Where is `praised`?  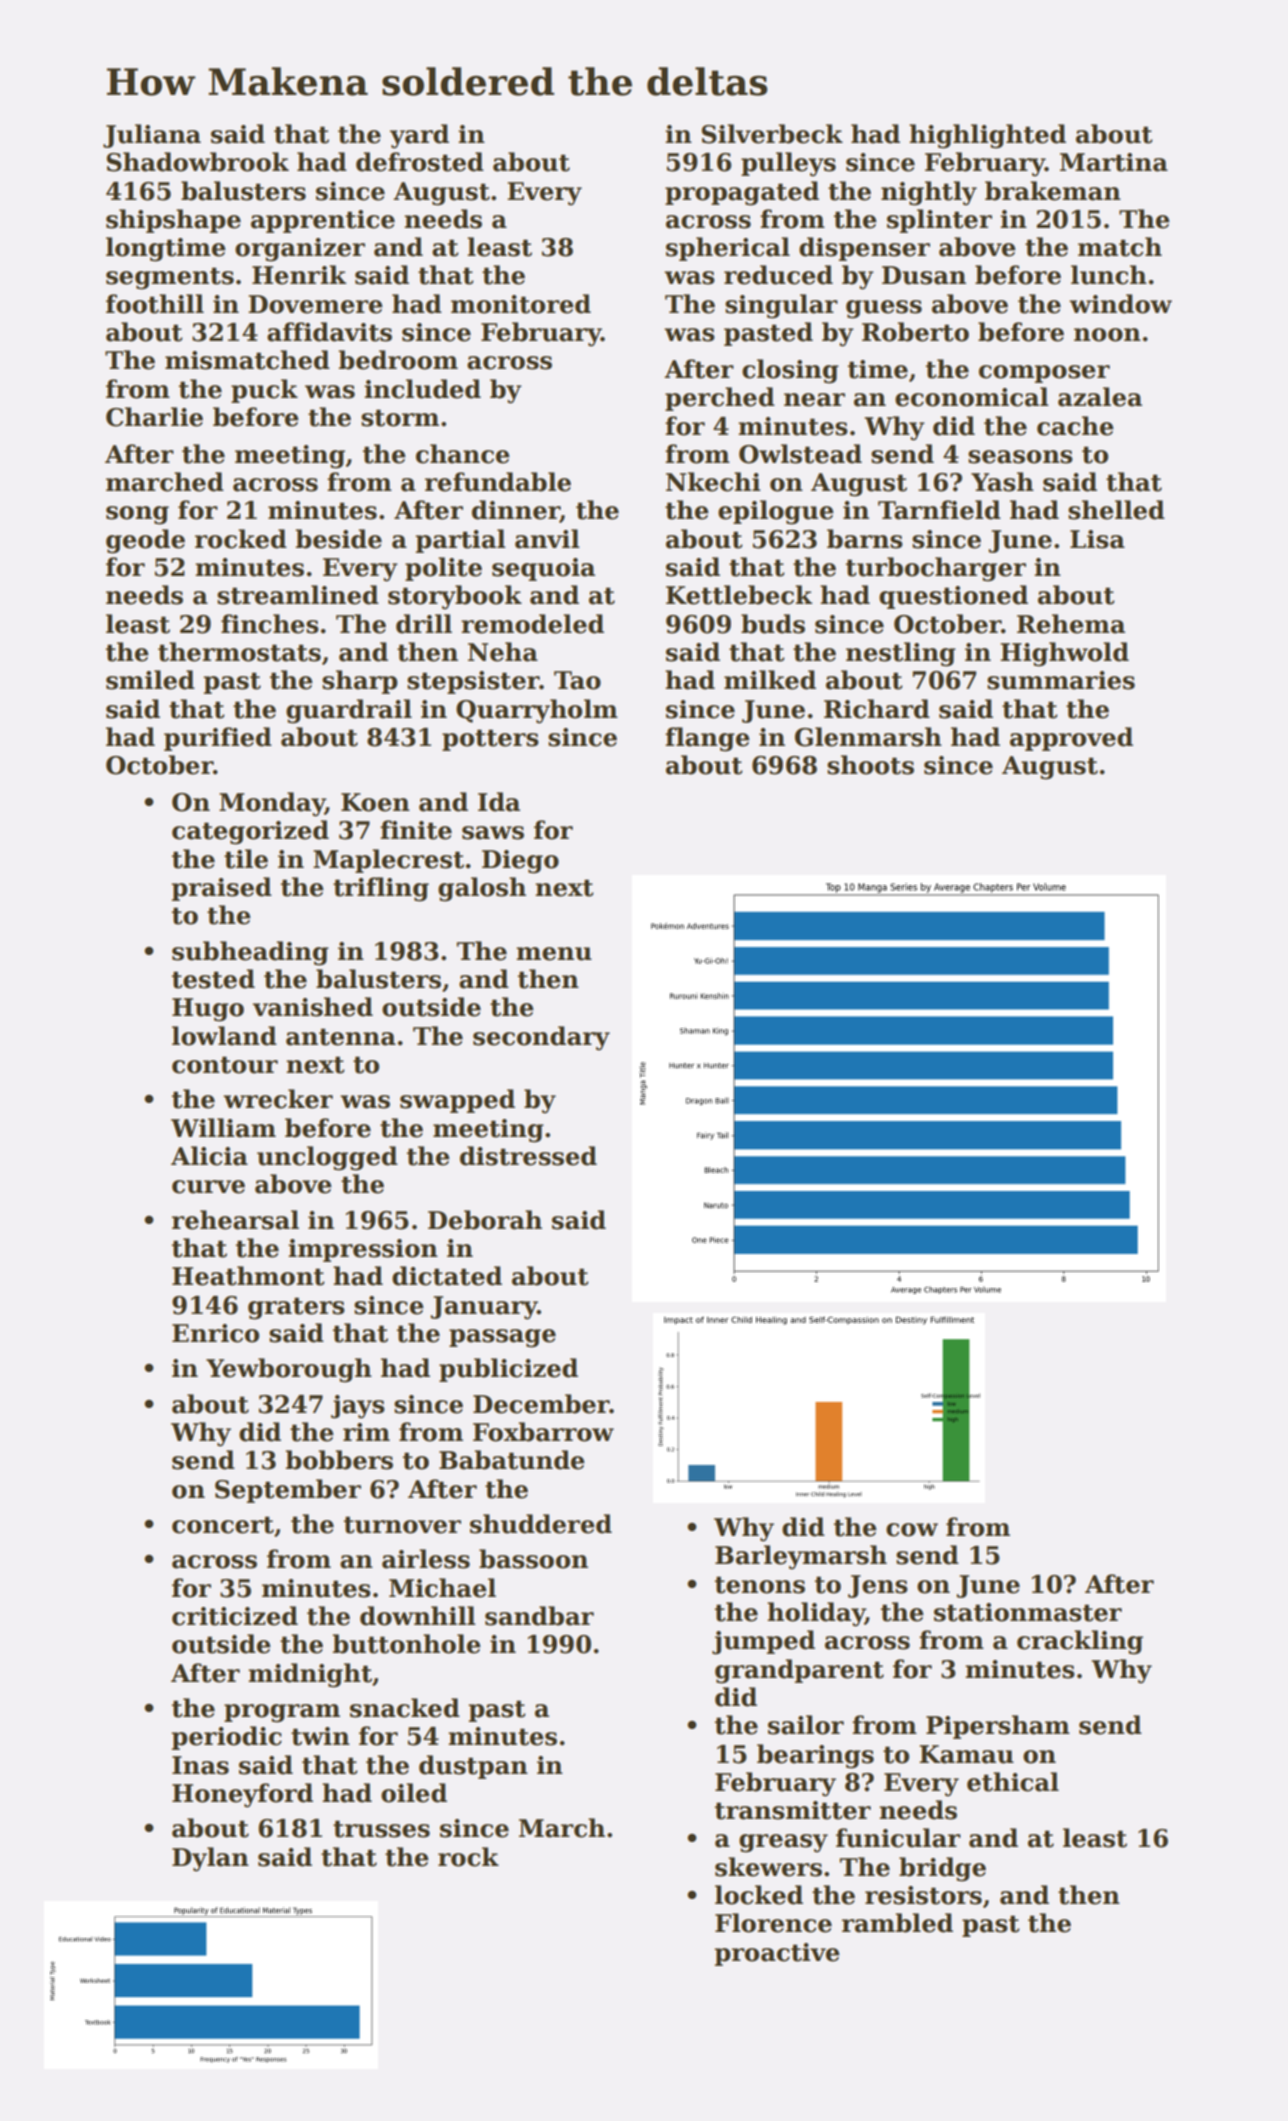
praised is located at coordinates (222, 889).
